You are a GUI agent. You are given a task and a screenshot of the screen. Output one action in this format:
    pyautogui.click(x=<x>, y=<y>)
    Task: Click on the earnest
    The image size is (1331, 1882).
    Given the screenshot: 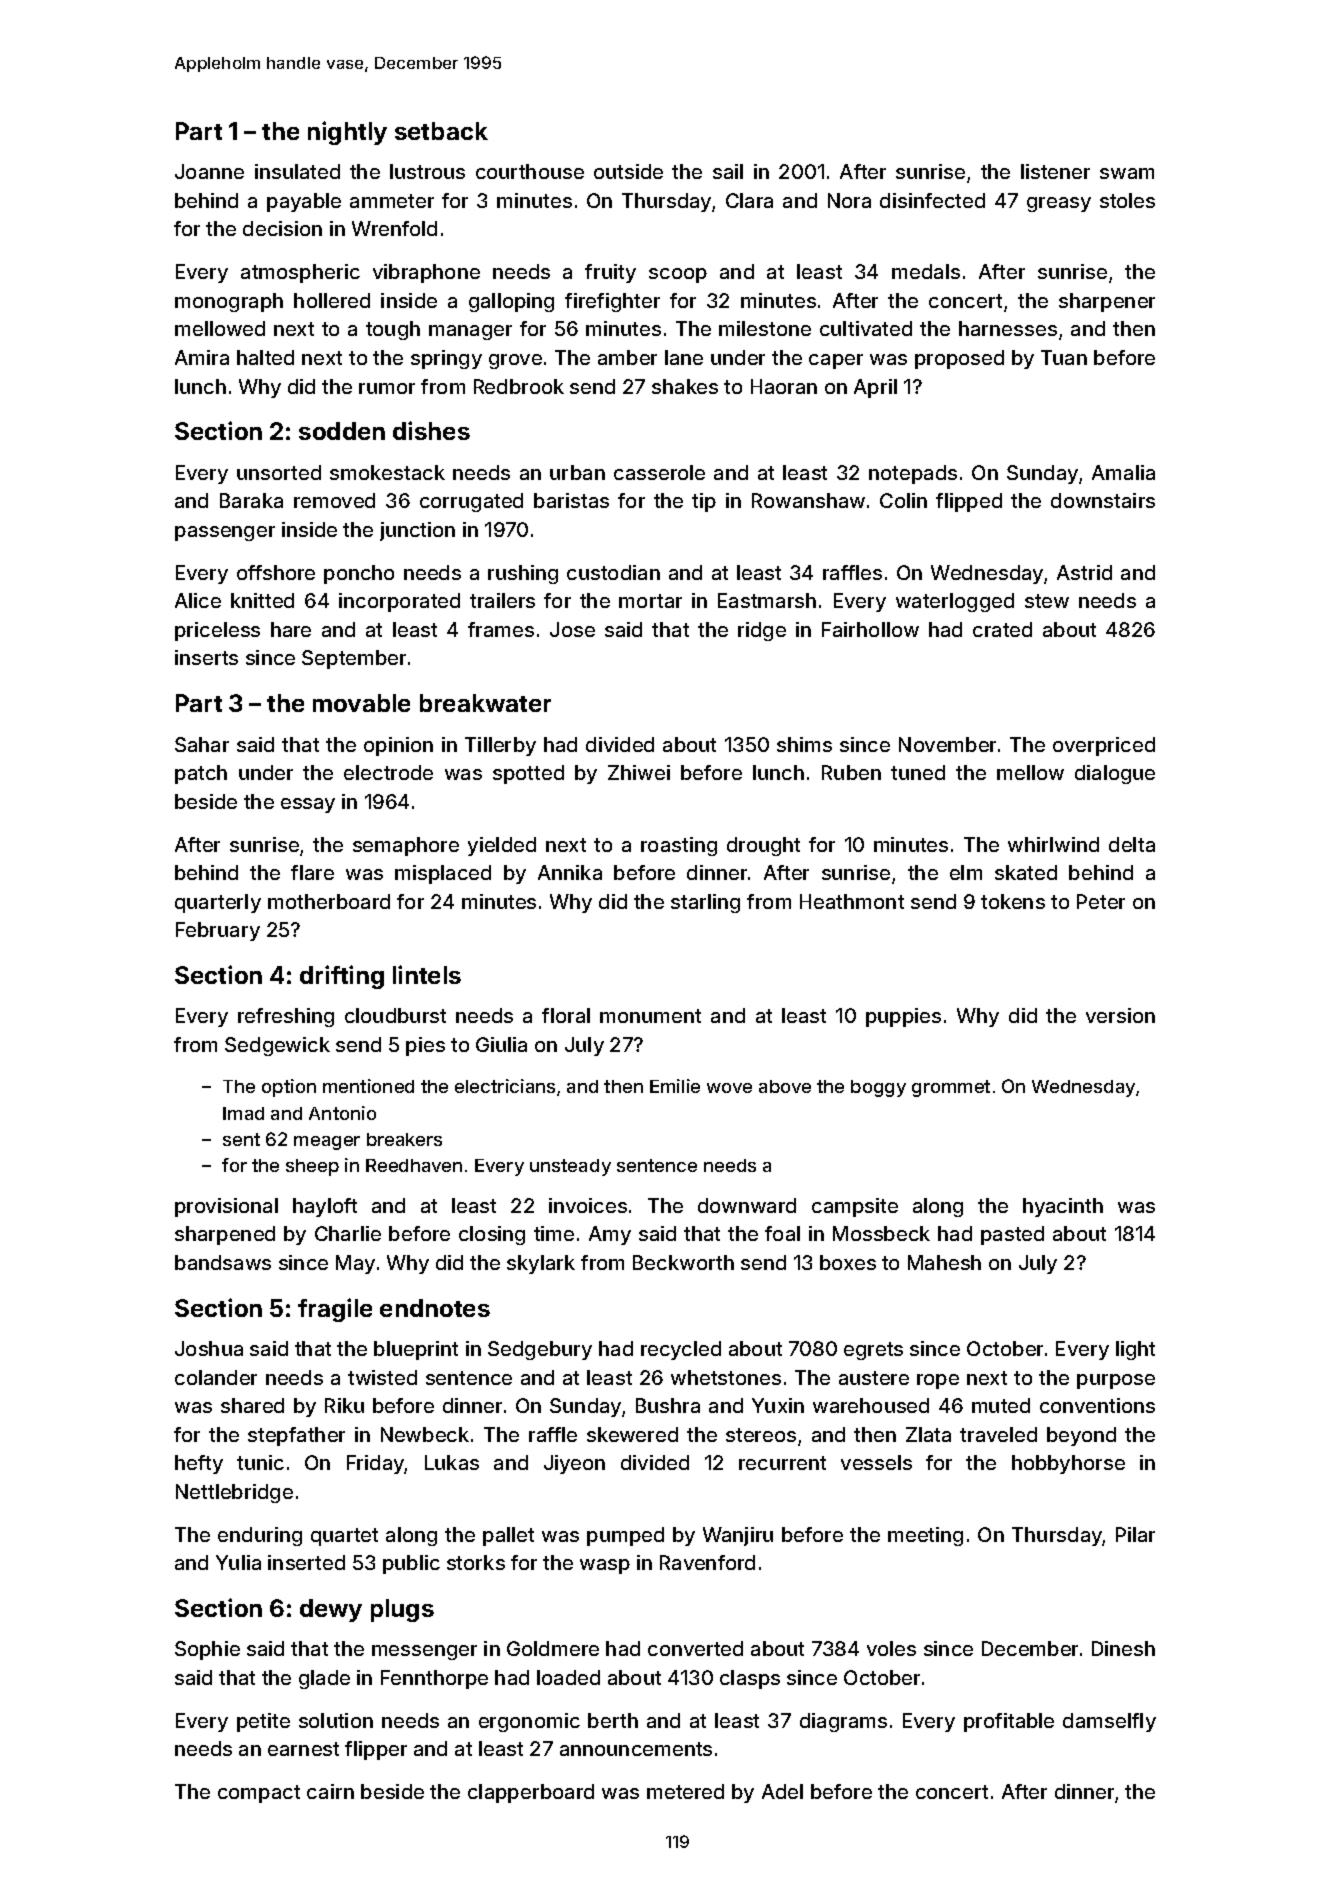 What is the action you would take?
    pyautogui.click(x=303, y=1749)
